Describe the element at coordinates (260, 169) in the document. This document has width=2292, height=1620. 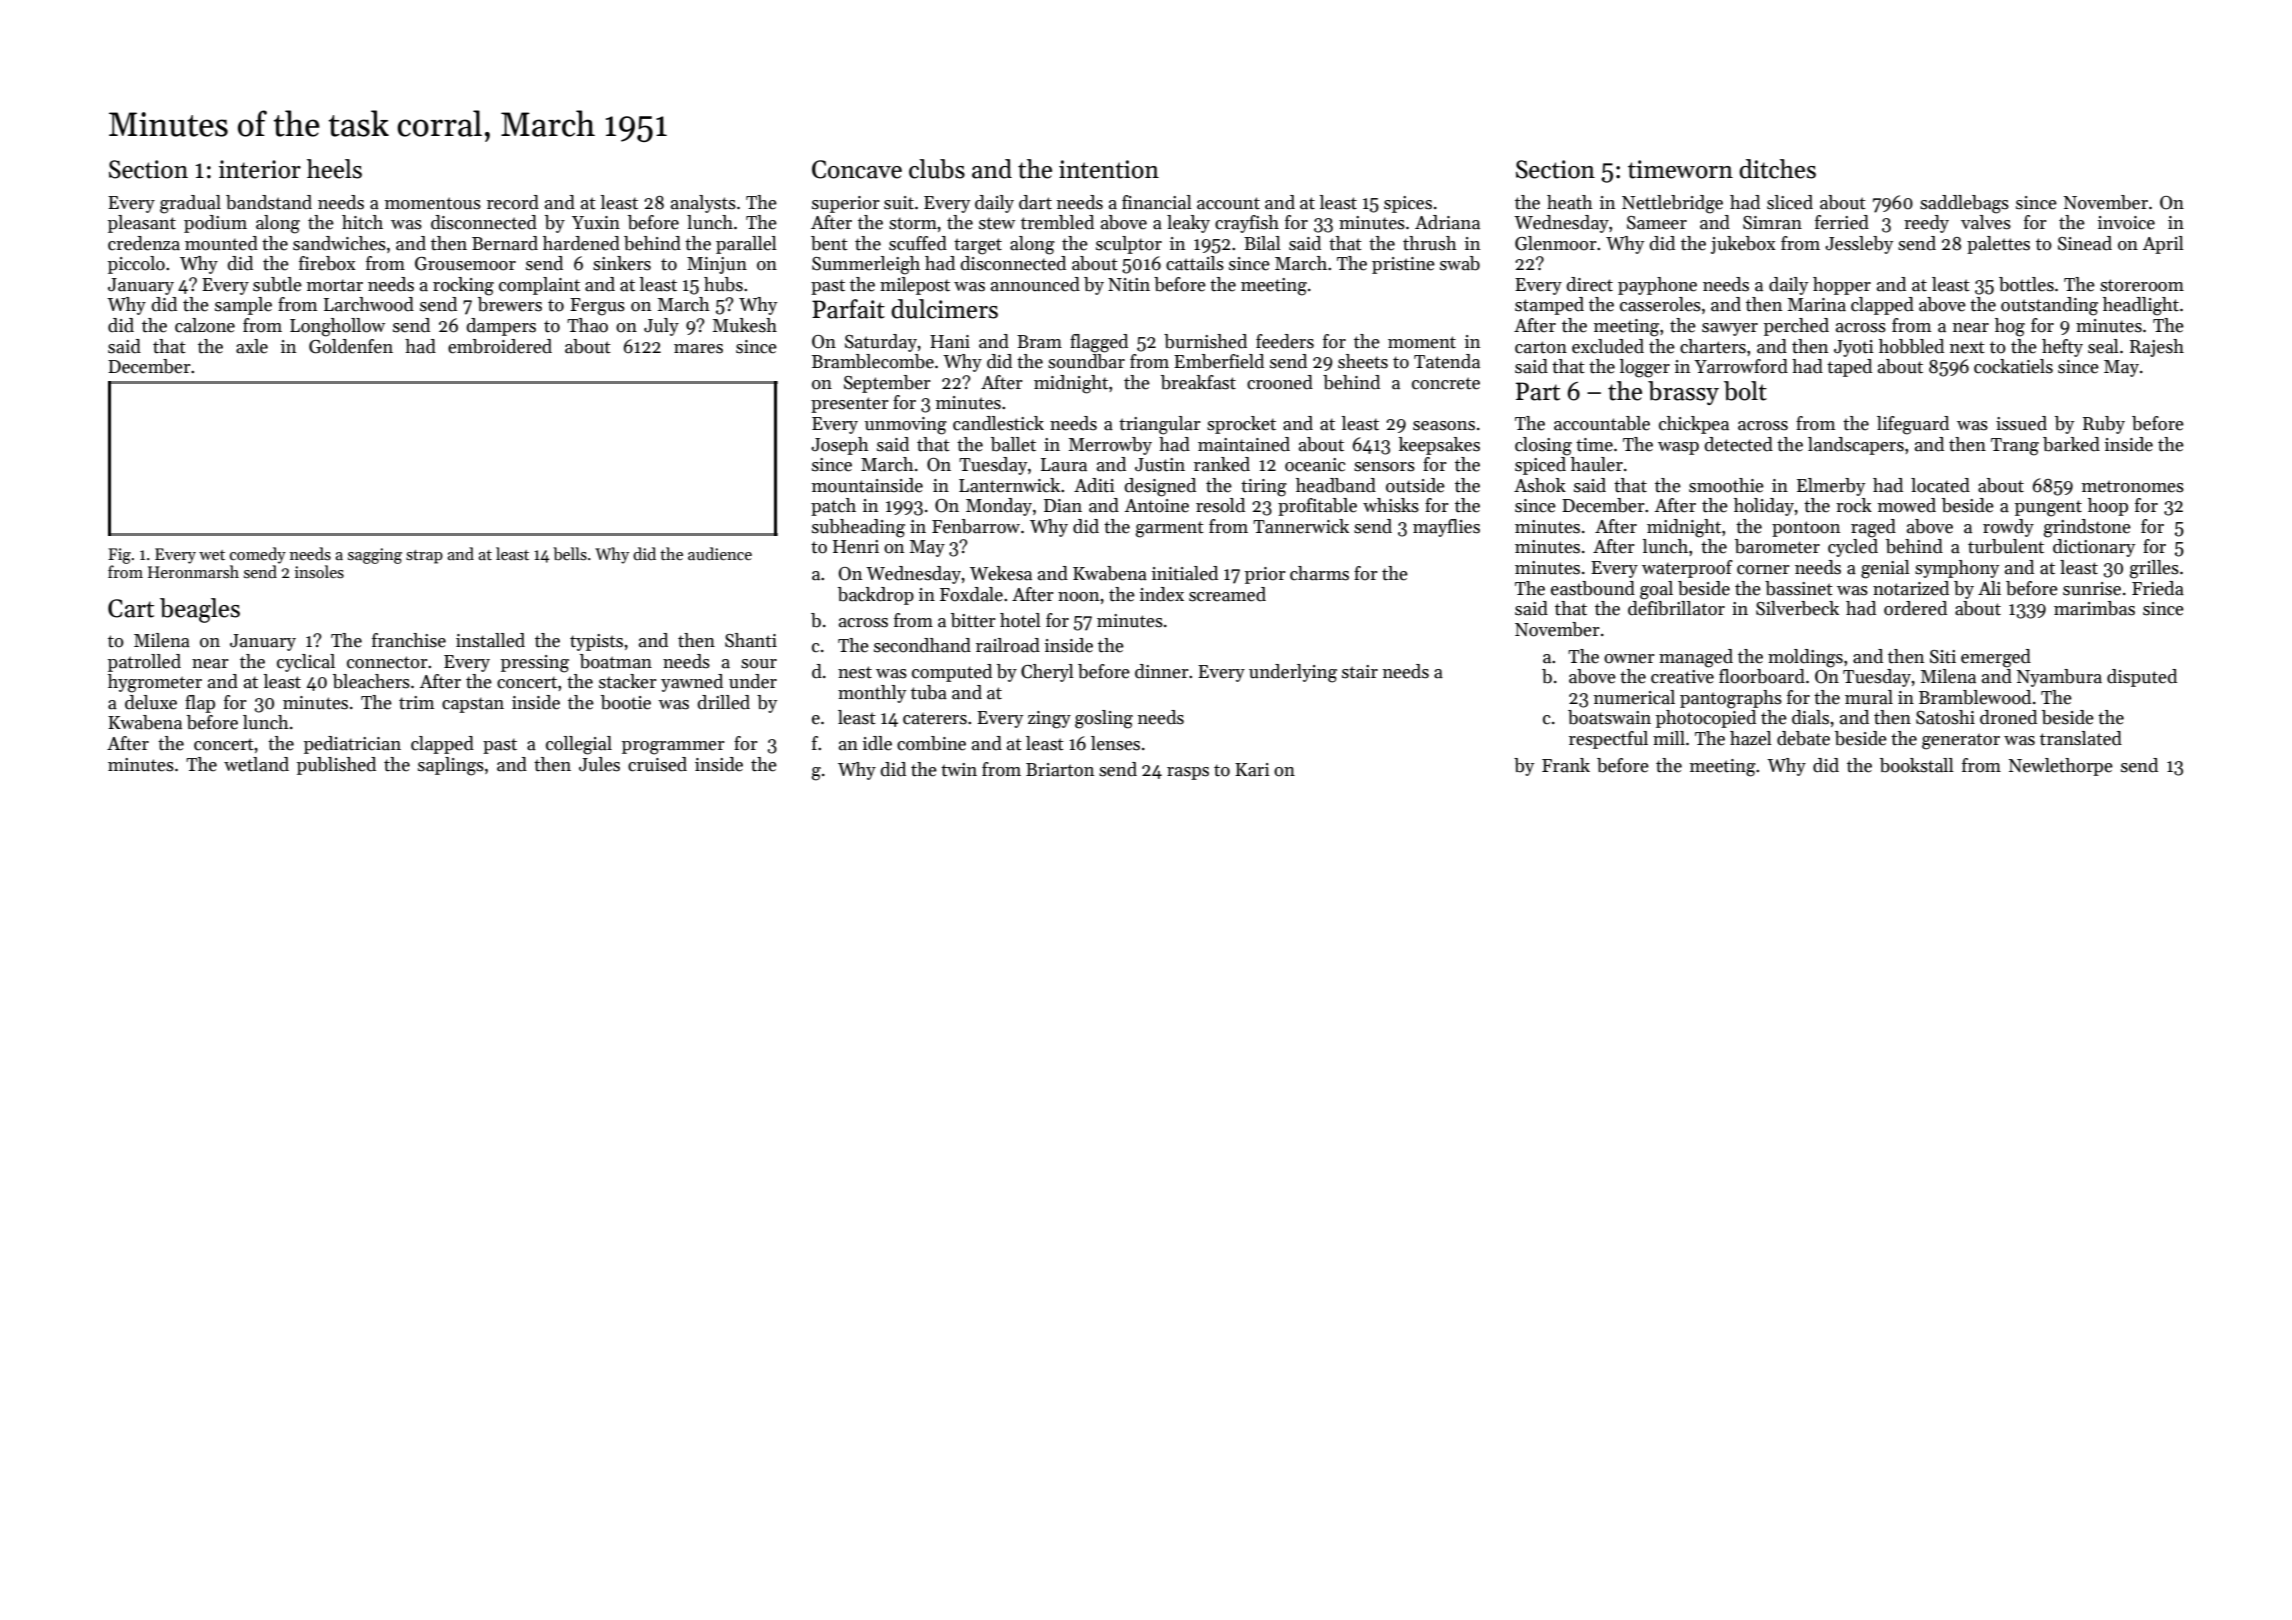
I see `interior` at that location.
